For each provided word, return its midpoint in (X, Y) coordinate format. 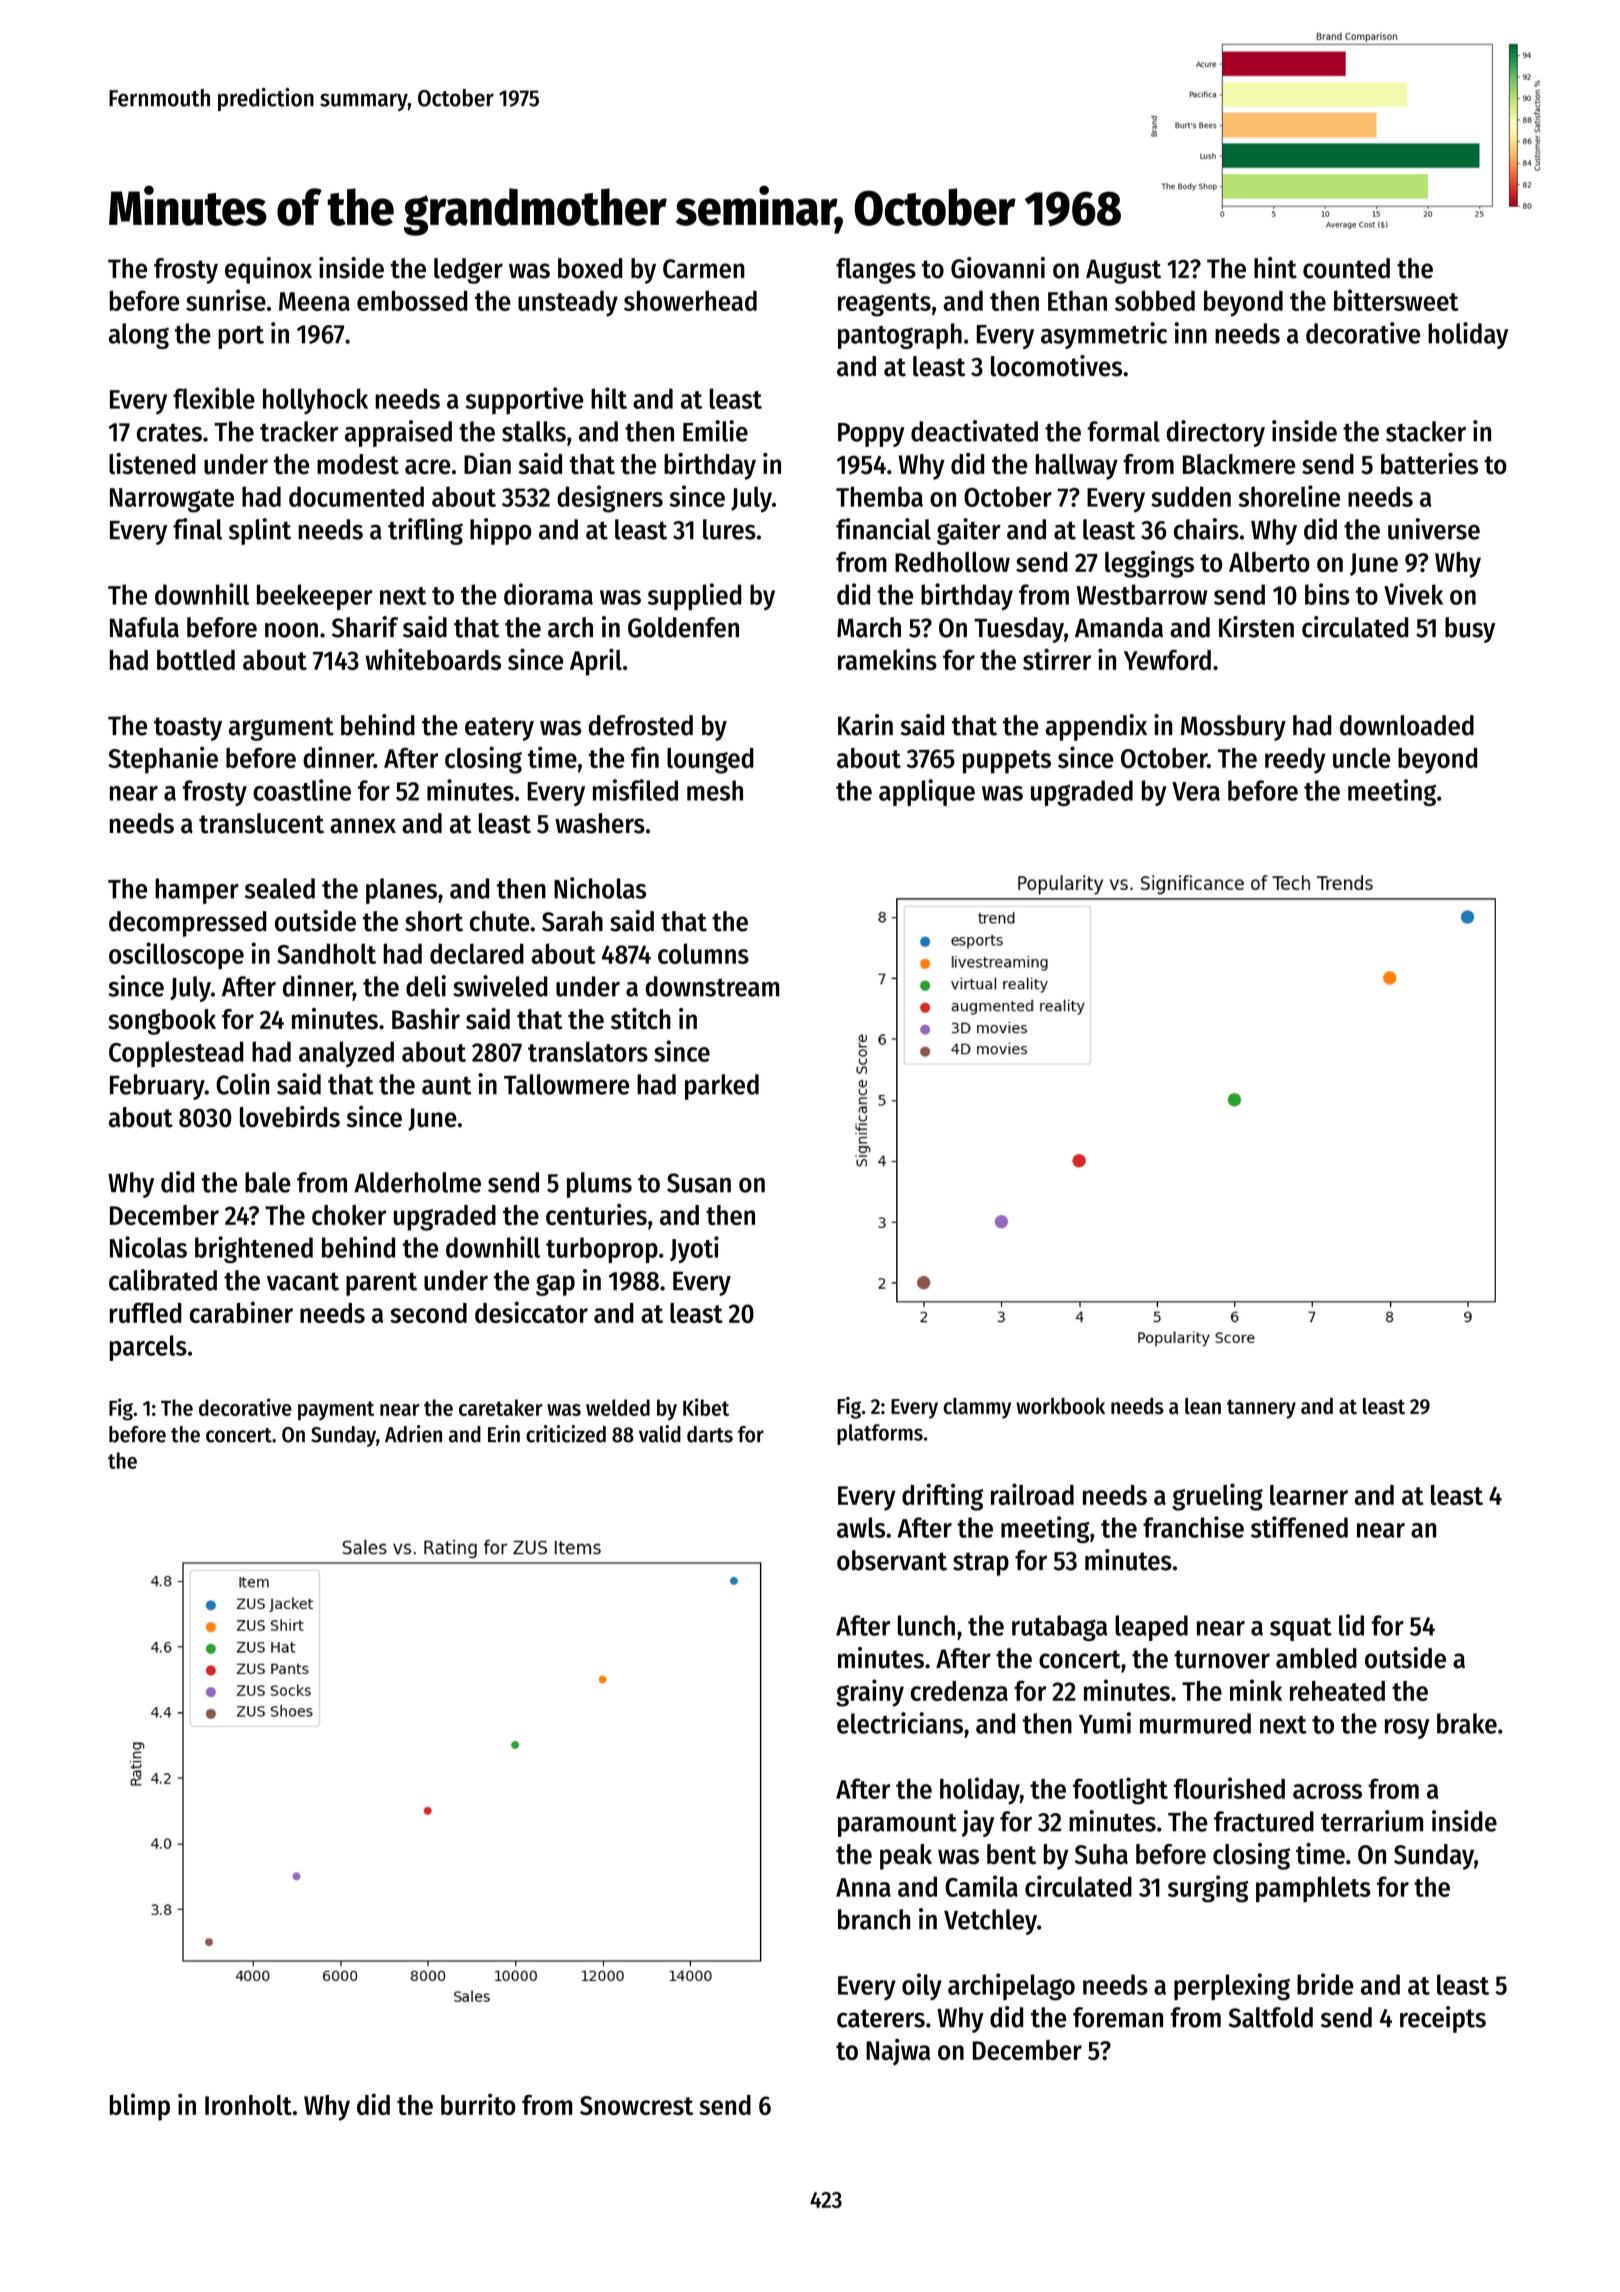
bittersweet (1396, 300)
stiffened (1299, 1527)
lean (1203, 1406)
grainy (870, 1693)
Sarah (572, 921)
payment (336, 1411)
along (139, 336)
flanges (876, 271)
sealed (280, 888)
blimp (140, 2107)
